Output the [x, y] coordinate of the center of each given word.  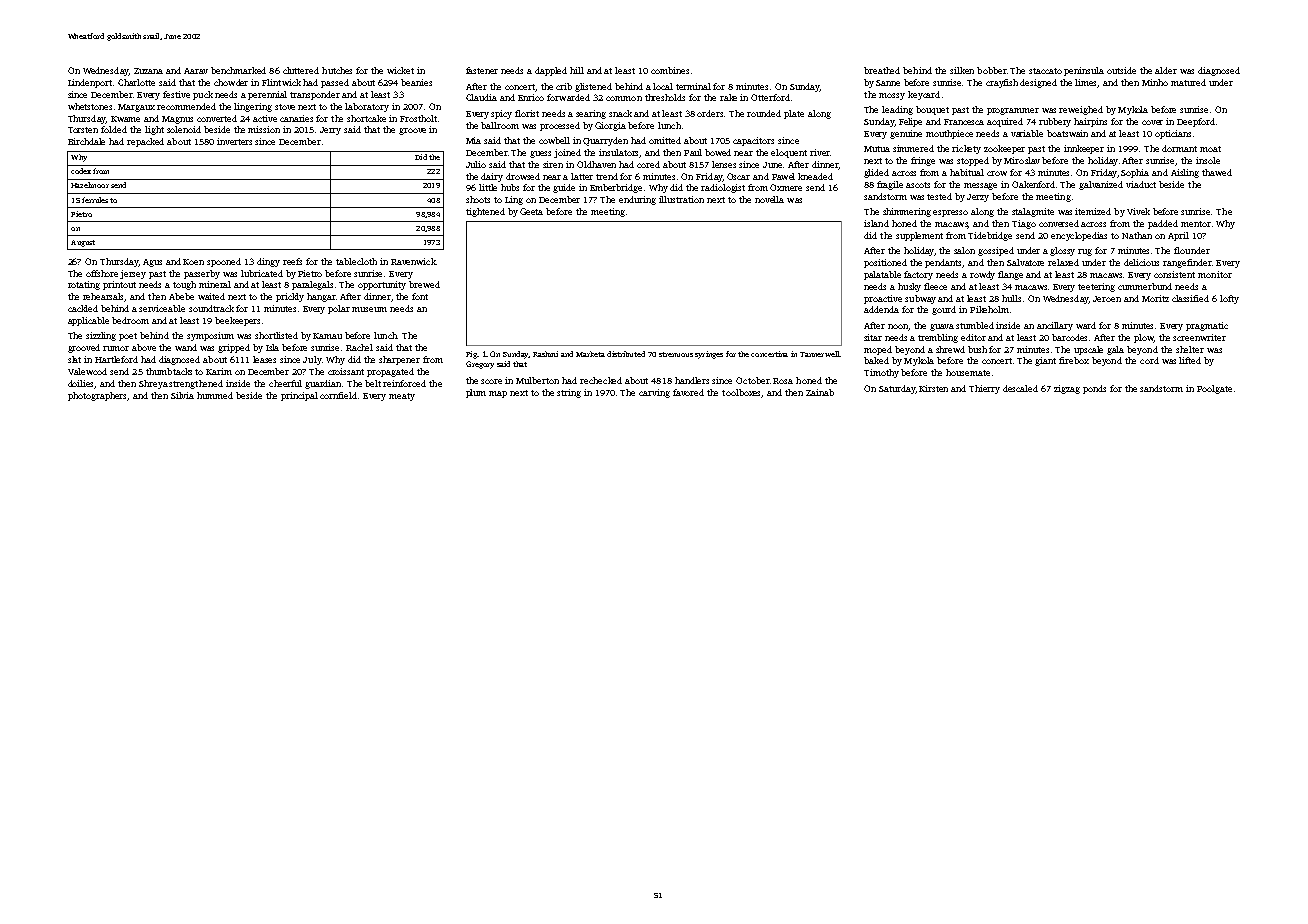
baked [876, 360]
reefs [292, 261]
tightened [485, 212]
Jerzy [978, 198]
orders [710, 113]
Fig [471, 355]
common [624, 98]
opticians [1173, 134]
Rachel [359, 347]
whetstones [90, 106]
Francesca [964, 122]
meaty [402, 397]
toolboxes [742, 393]
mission [264, 129]
